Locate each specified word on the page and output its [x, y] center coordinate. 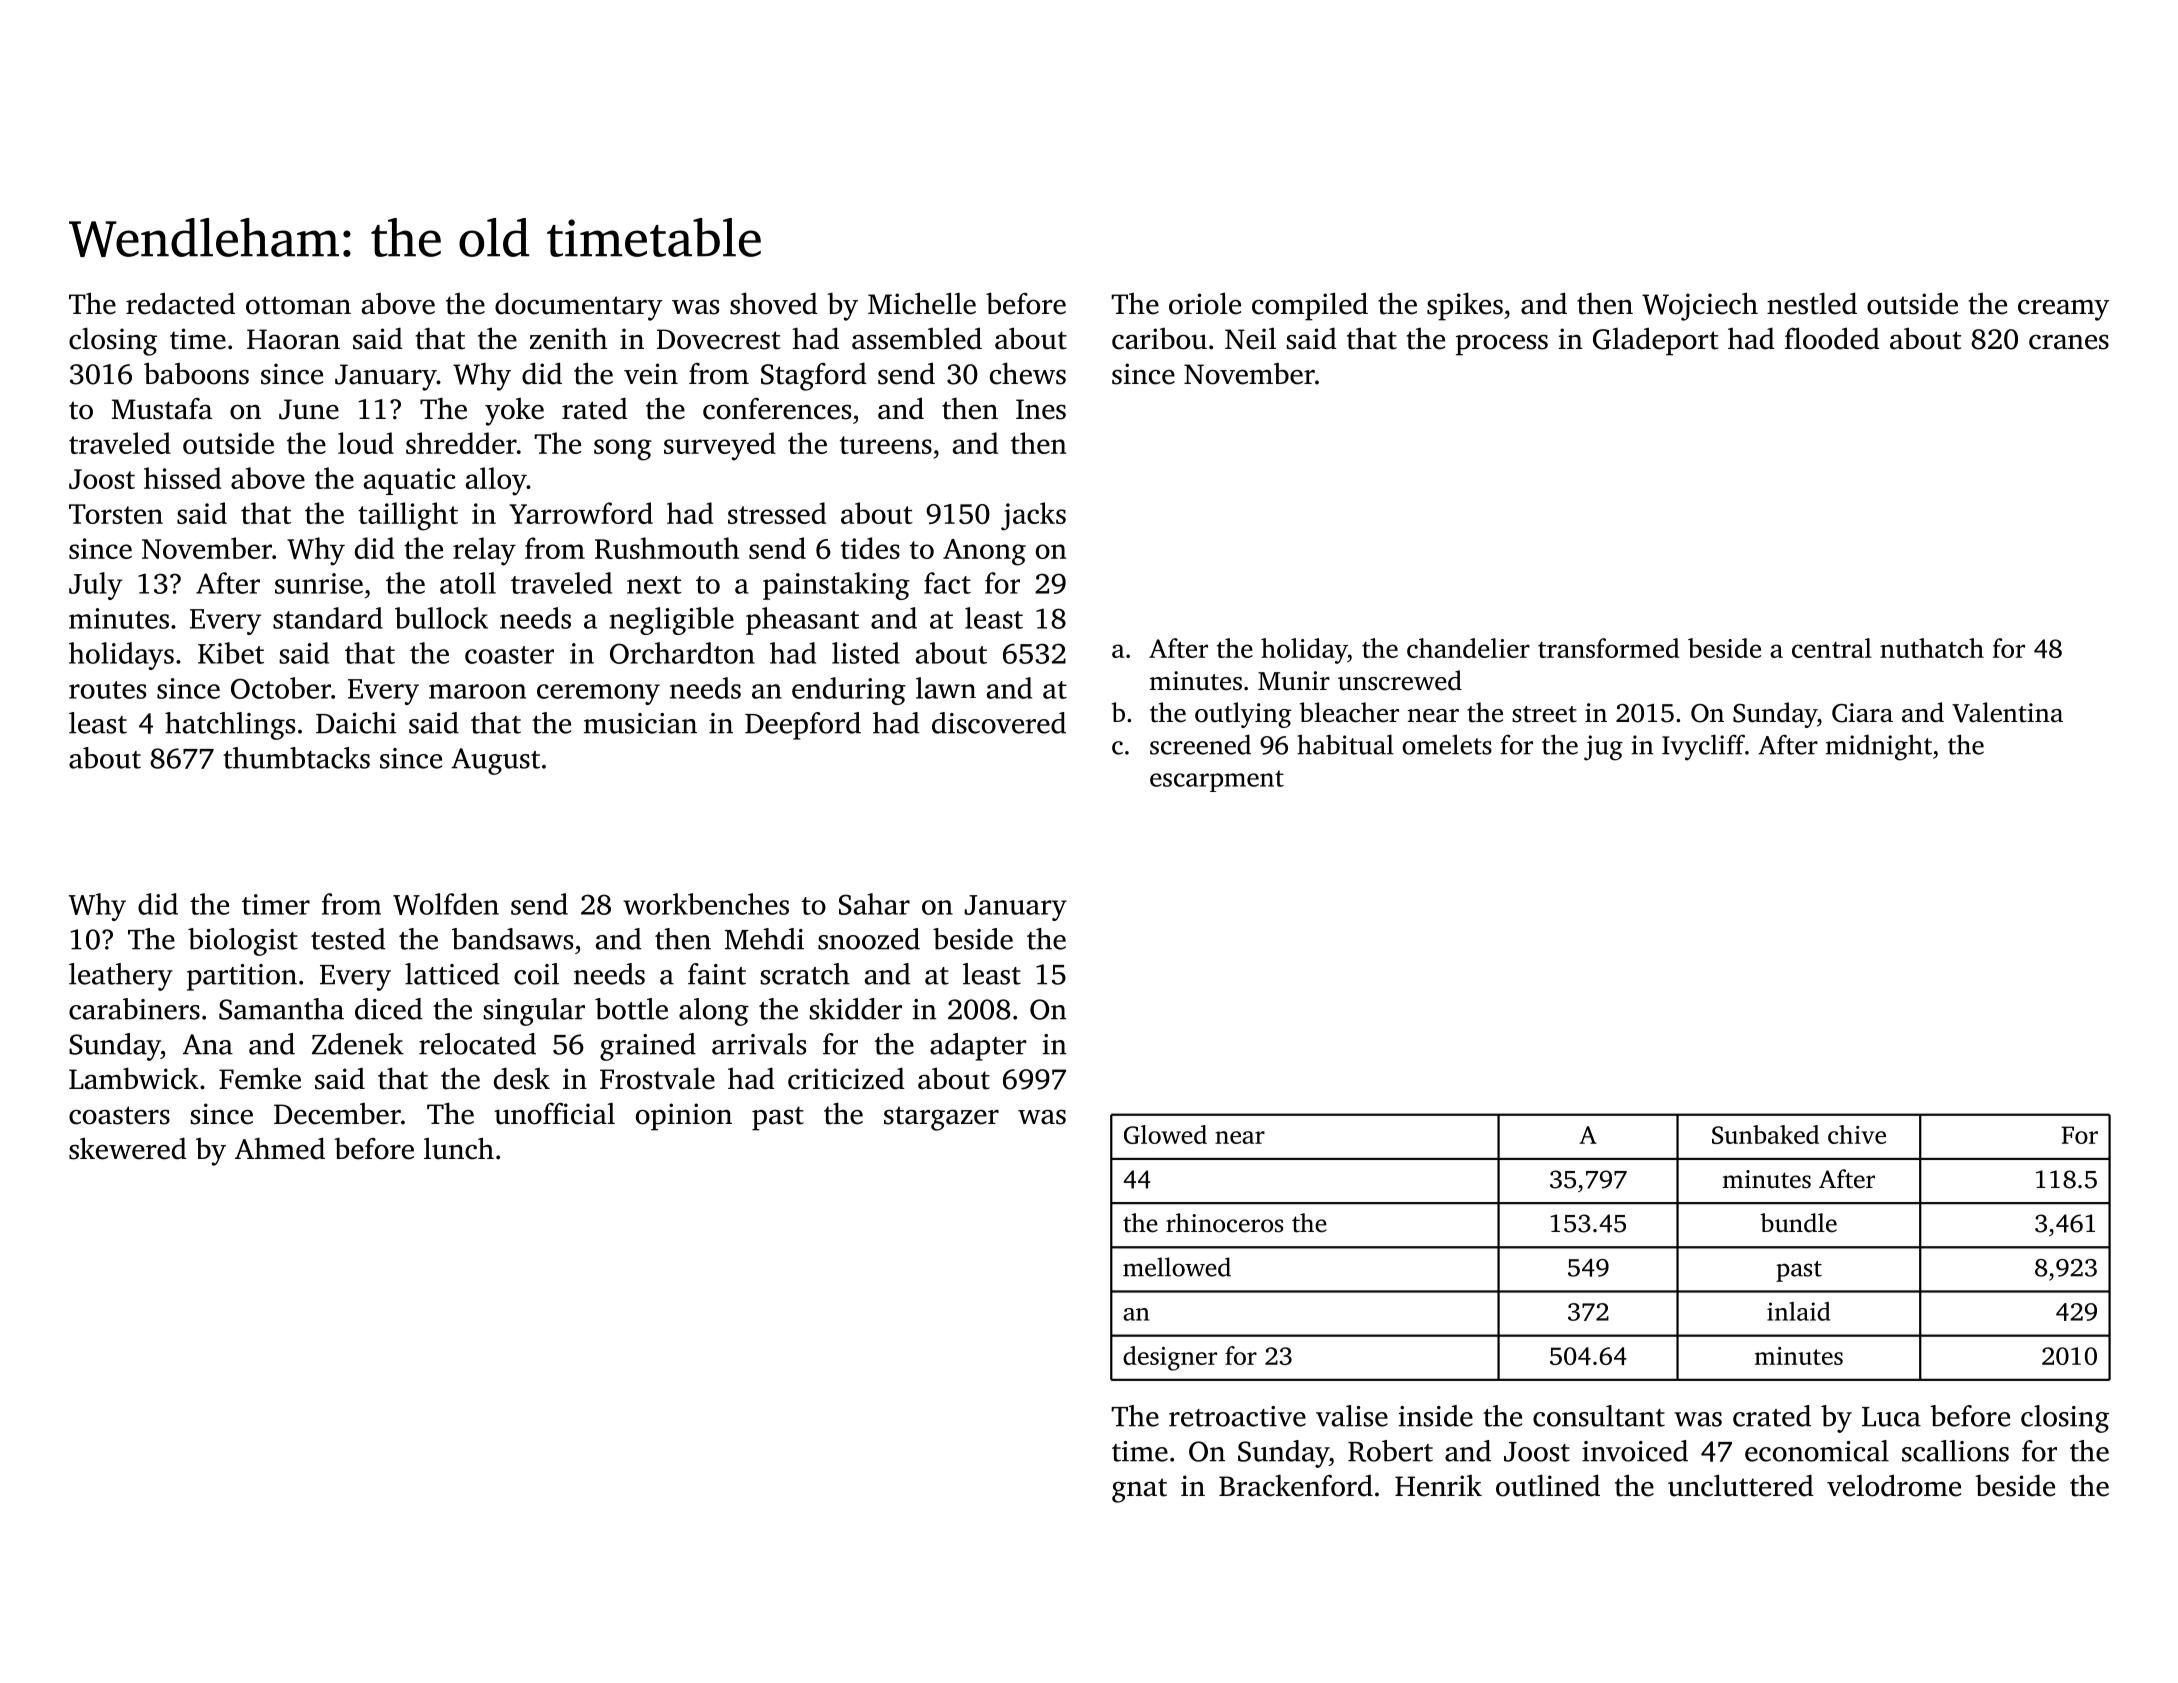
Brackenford [1296, 1485]
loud [366, 443]
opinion [684, 1117]
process [1502, 345]
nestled [1812, 303]
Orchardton [682, 653]
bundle [1798, 1223]
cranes [2069, 342]
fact [947, 583]
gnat [1139, 1490]
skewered [128, 1148]
